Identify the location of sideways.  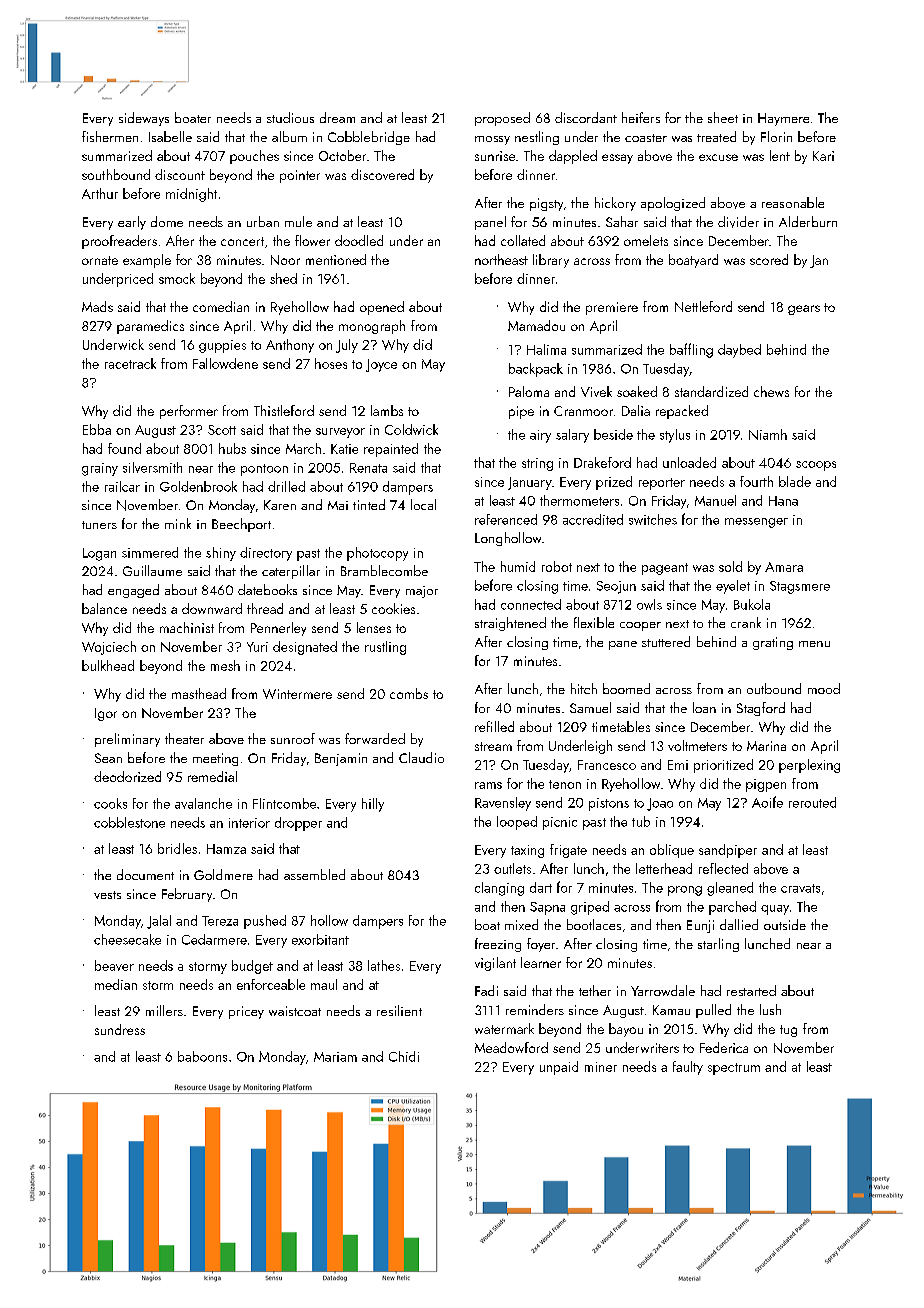
(144, 119).
